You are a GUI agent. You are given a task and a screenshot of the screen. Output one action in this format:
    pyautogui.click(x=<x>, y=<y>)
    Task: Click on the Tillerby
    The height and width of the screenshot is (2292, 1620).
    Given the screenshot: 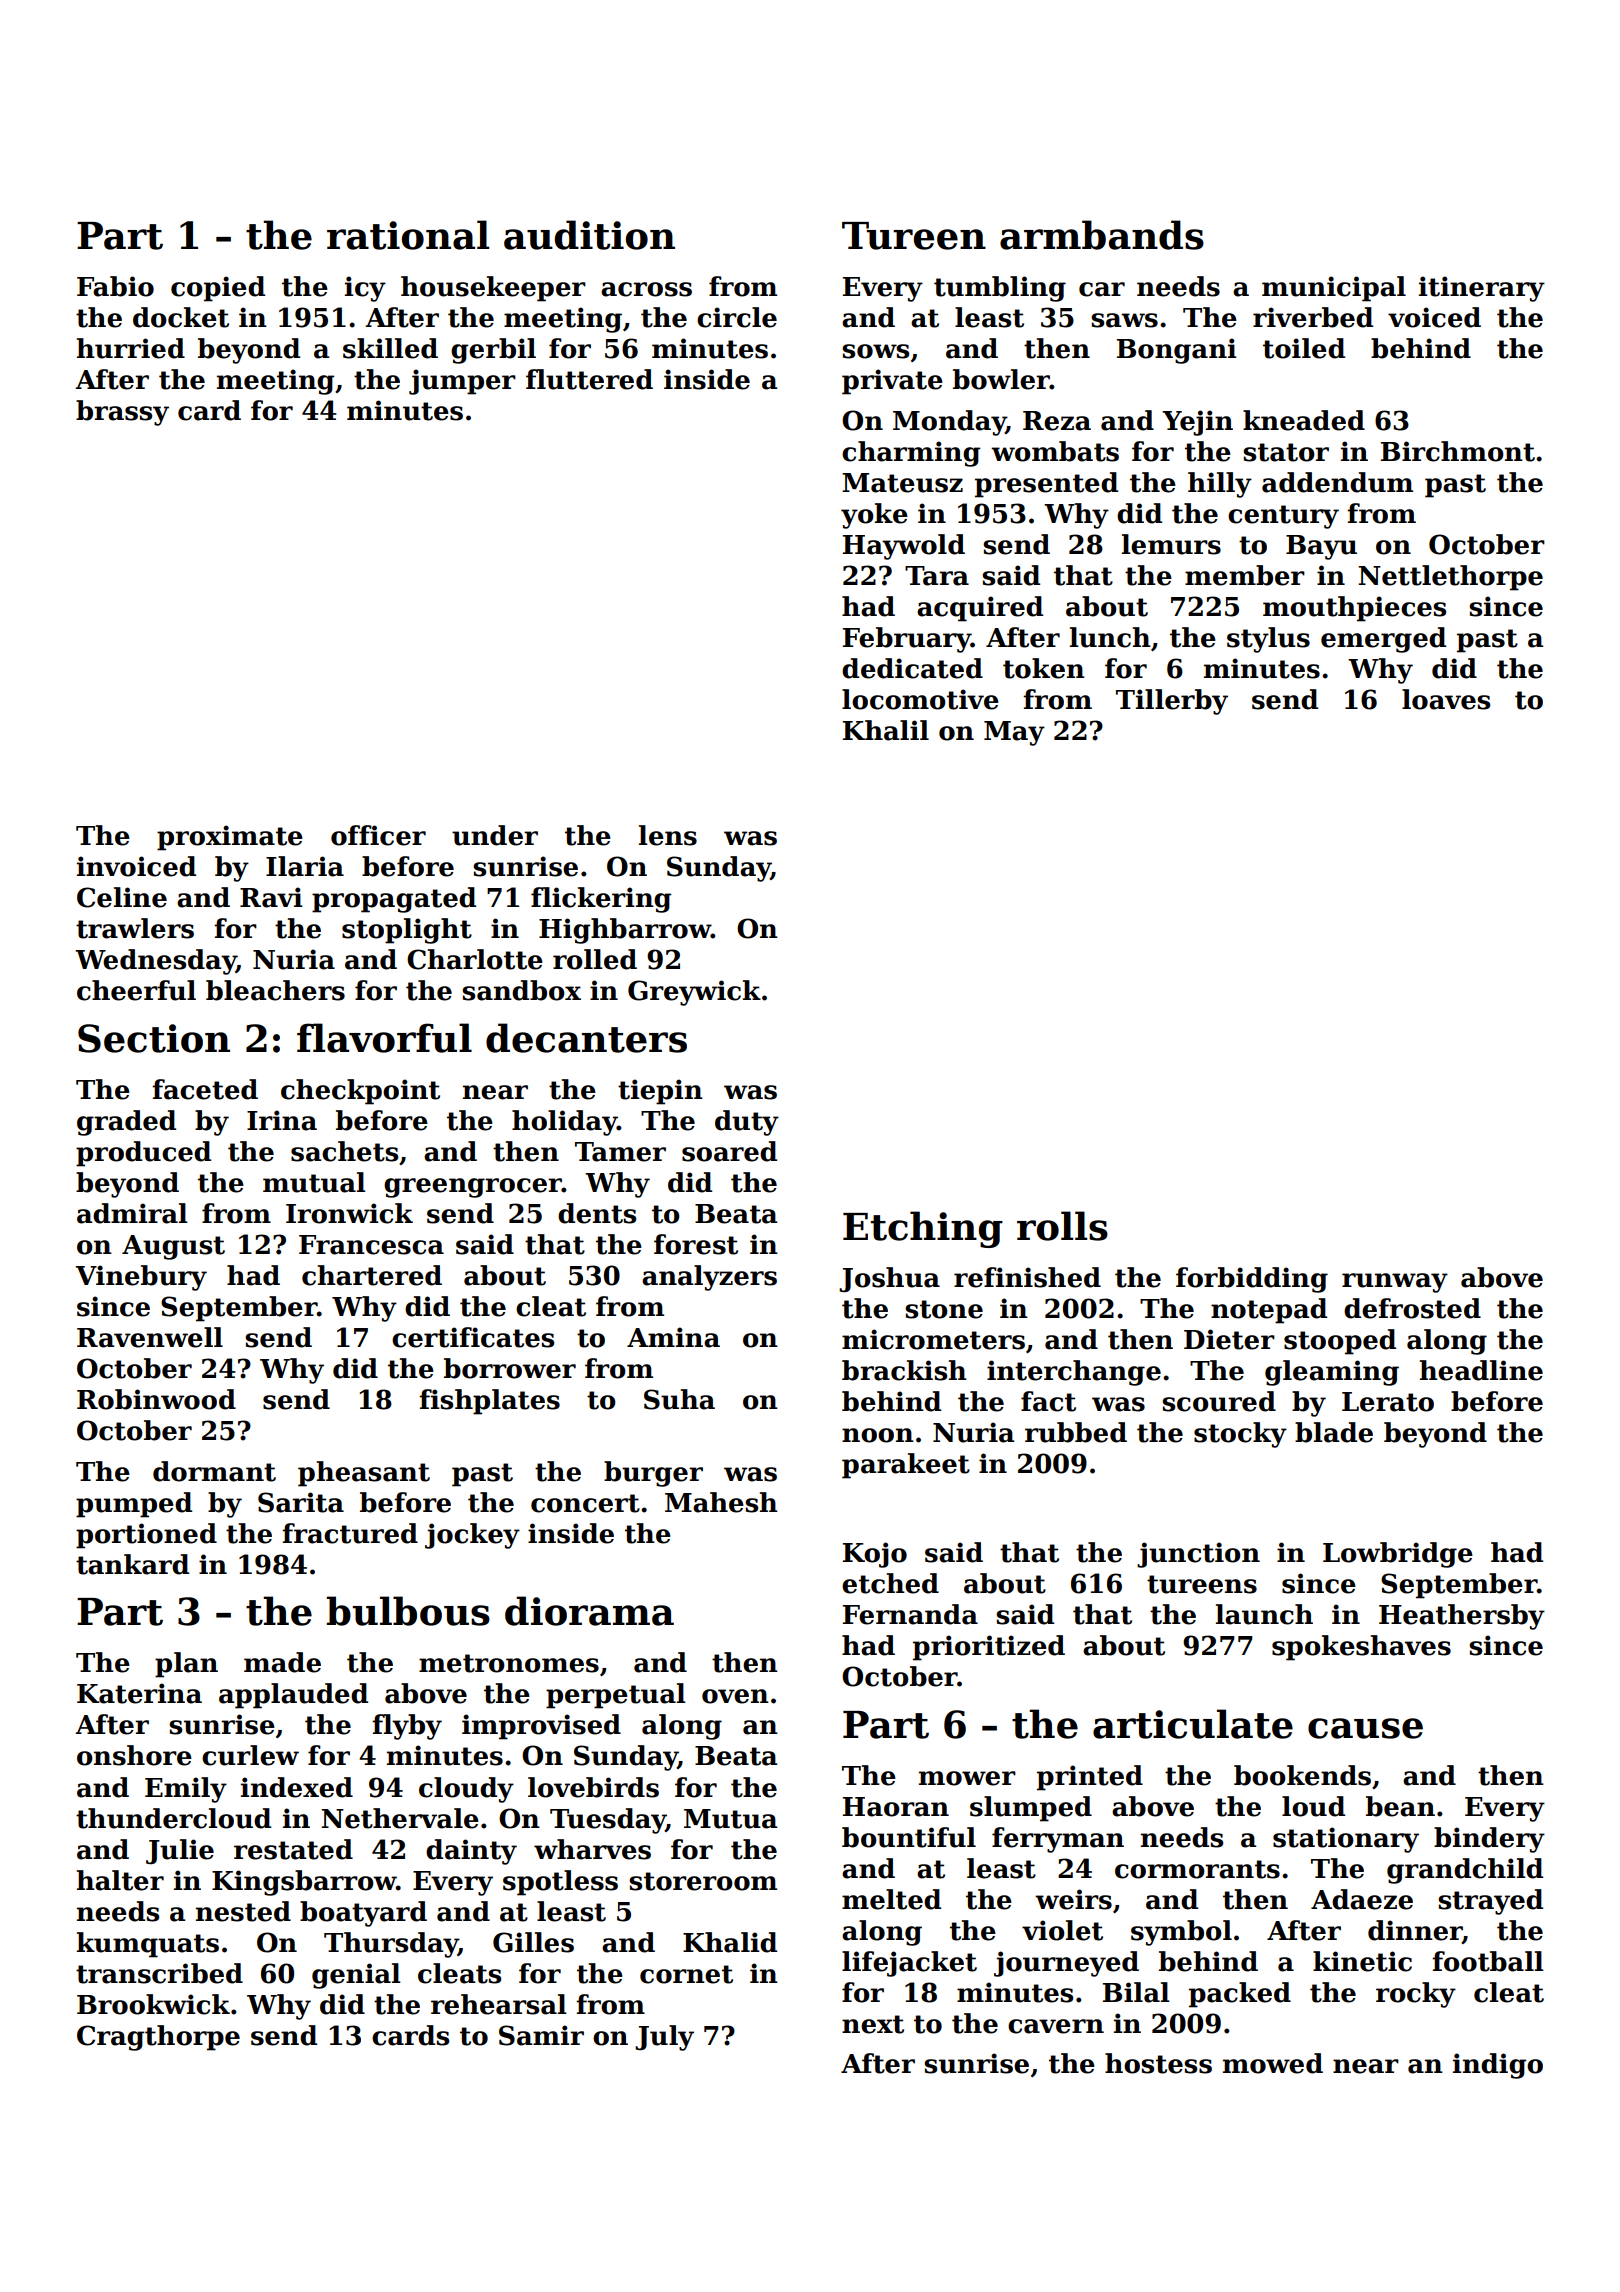 What is the action you would take?
    pyautogui.click(x=1172, y=702)
